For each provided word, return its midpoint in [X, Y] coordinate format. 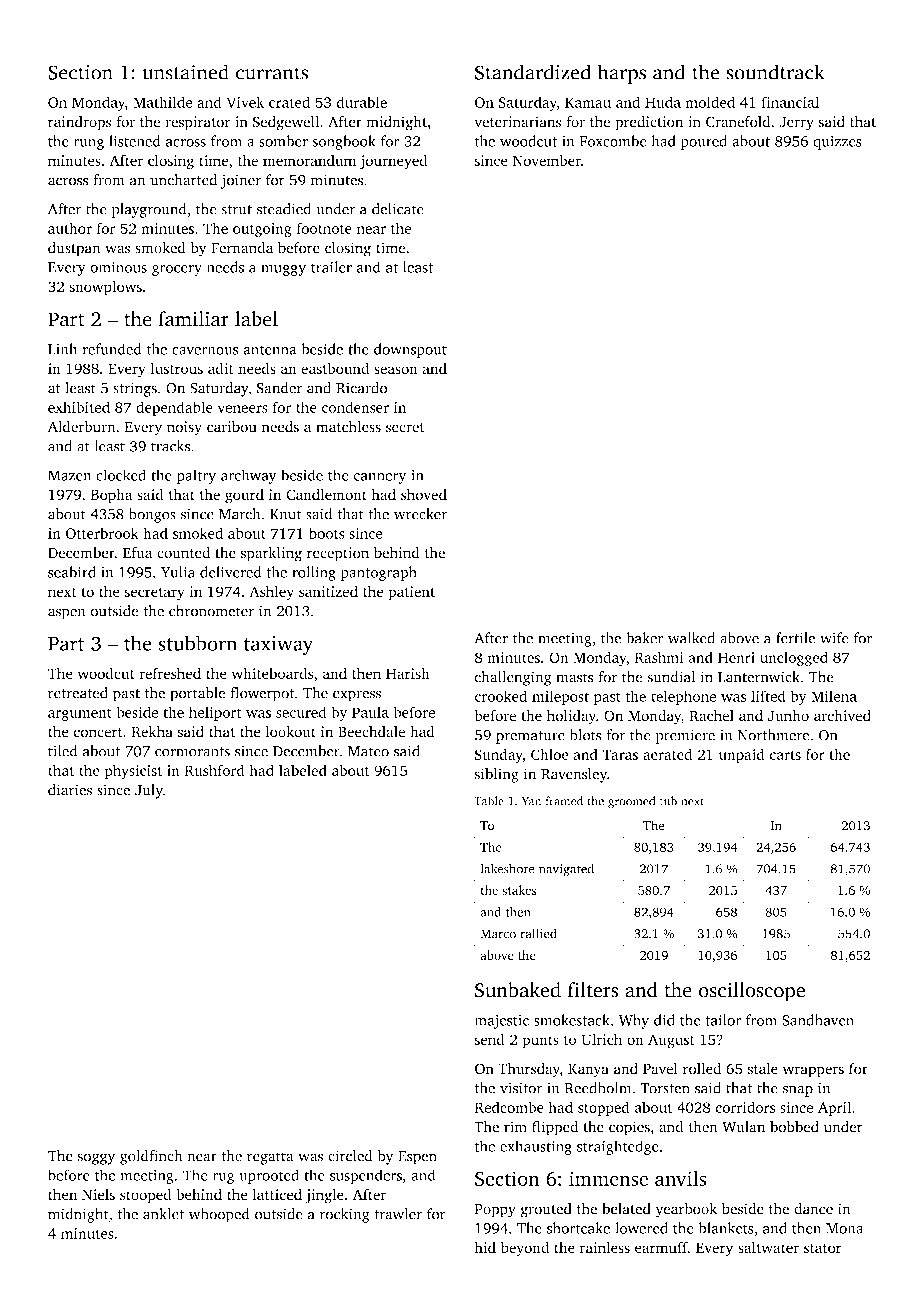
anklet [163, 1214]
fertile [795, 638]
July [149, 791]
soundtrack [775, 72]
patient [411, 593]
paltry [196, 476]
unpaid [742, 756]
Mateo [368, 751]
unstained [185, 72]
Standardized [533, 72]
